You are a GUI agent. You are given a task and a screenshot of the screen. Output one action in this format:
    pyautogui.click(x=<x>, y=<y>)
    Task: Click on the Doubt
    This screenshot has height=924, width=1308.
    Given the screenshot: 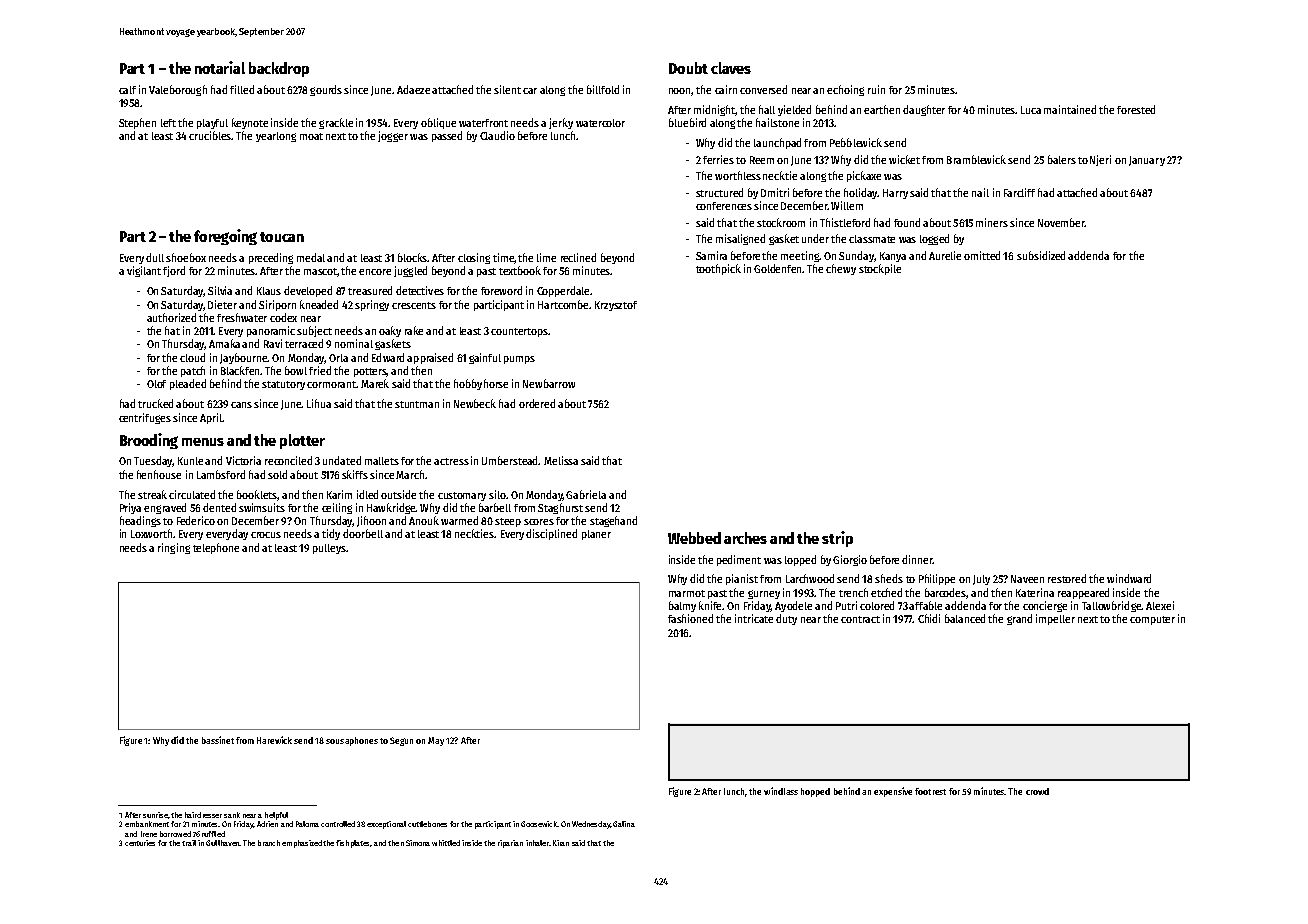 What is the action you would take?
    pyautogui.click(x=688, y=68)
